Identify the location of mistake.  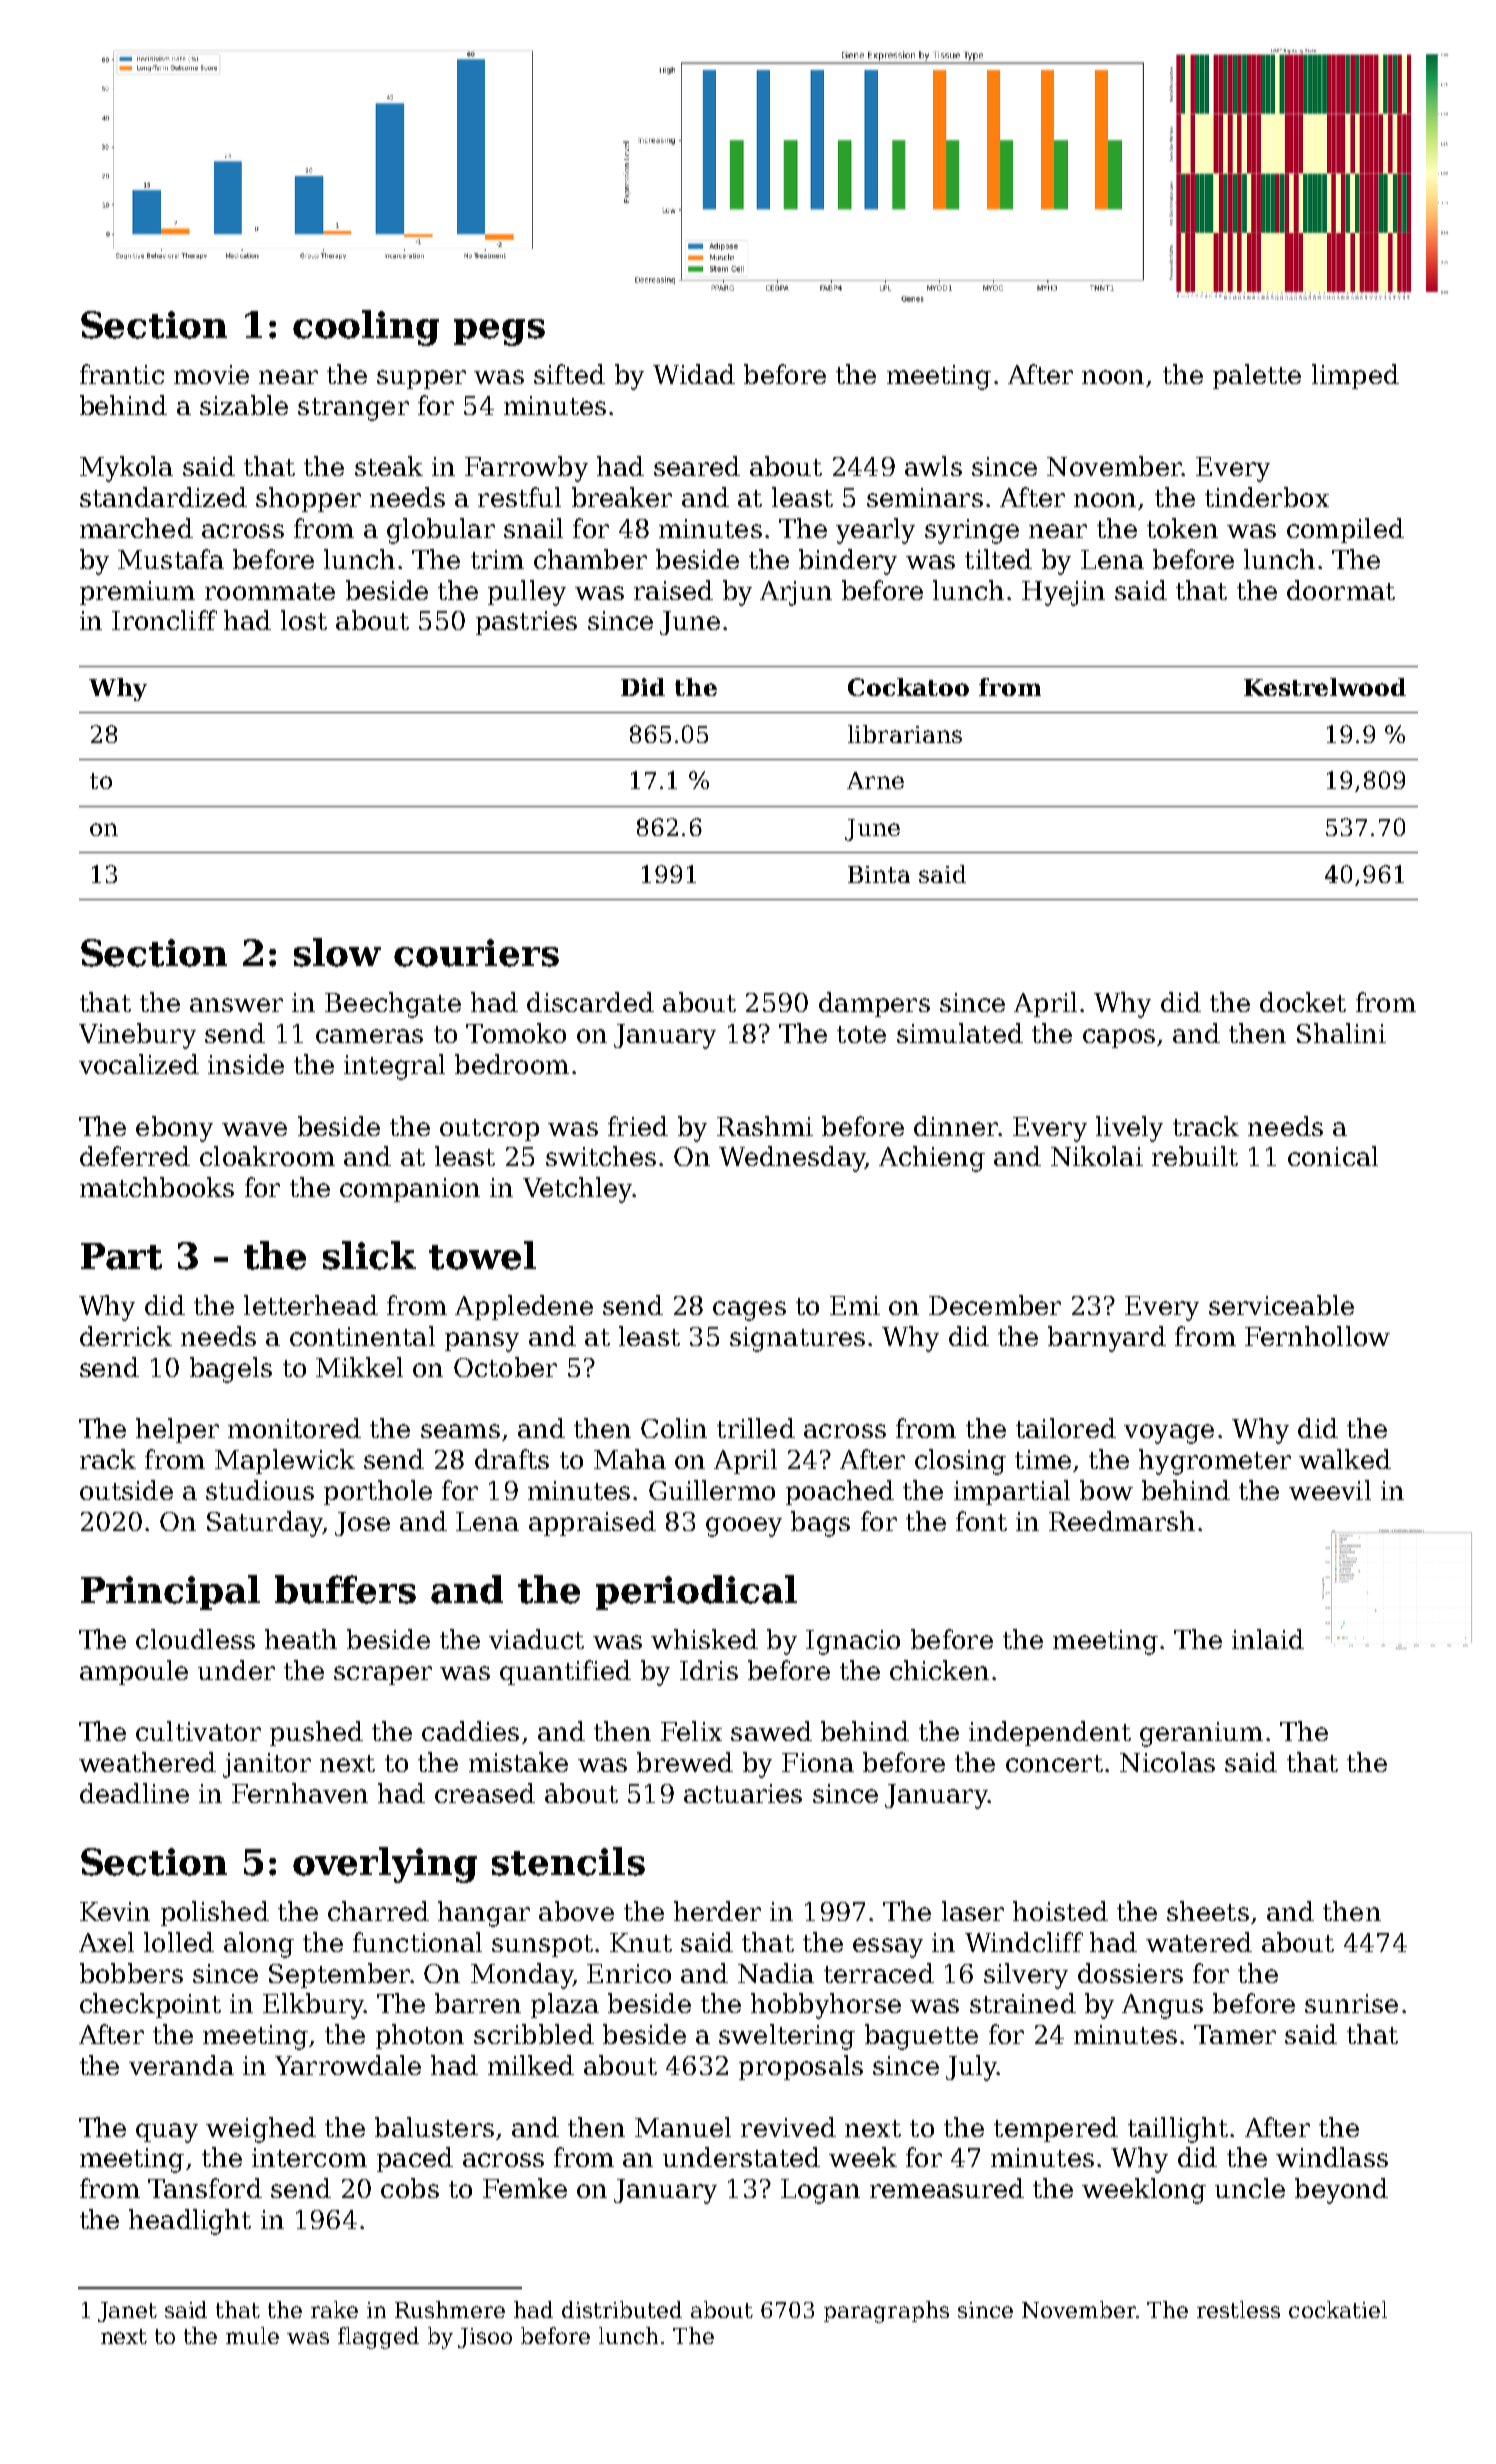
(518, 1762).
